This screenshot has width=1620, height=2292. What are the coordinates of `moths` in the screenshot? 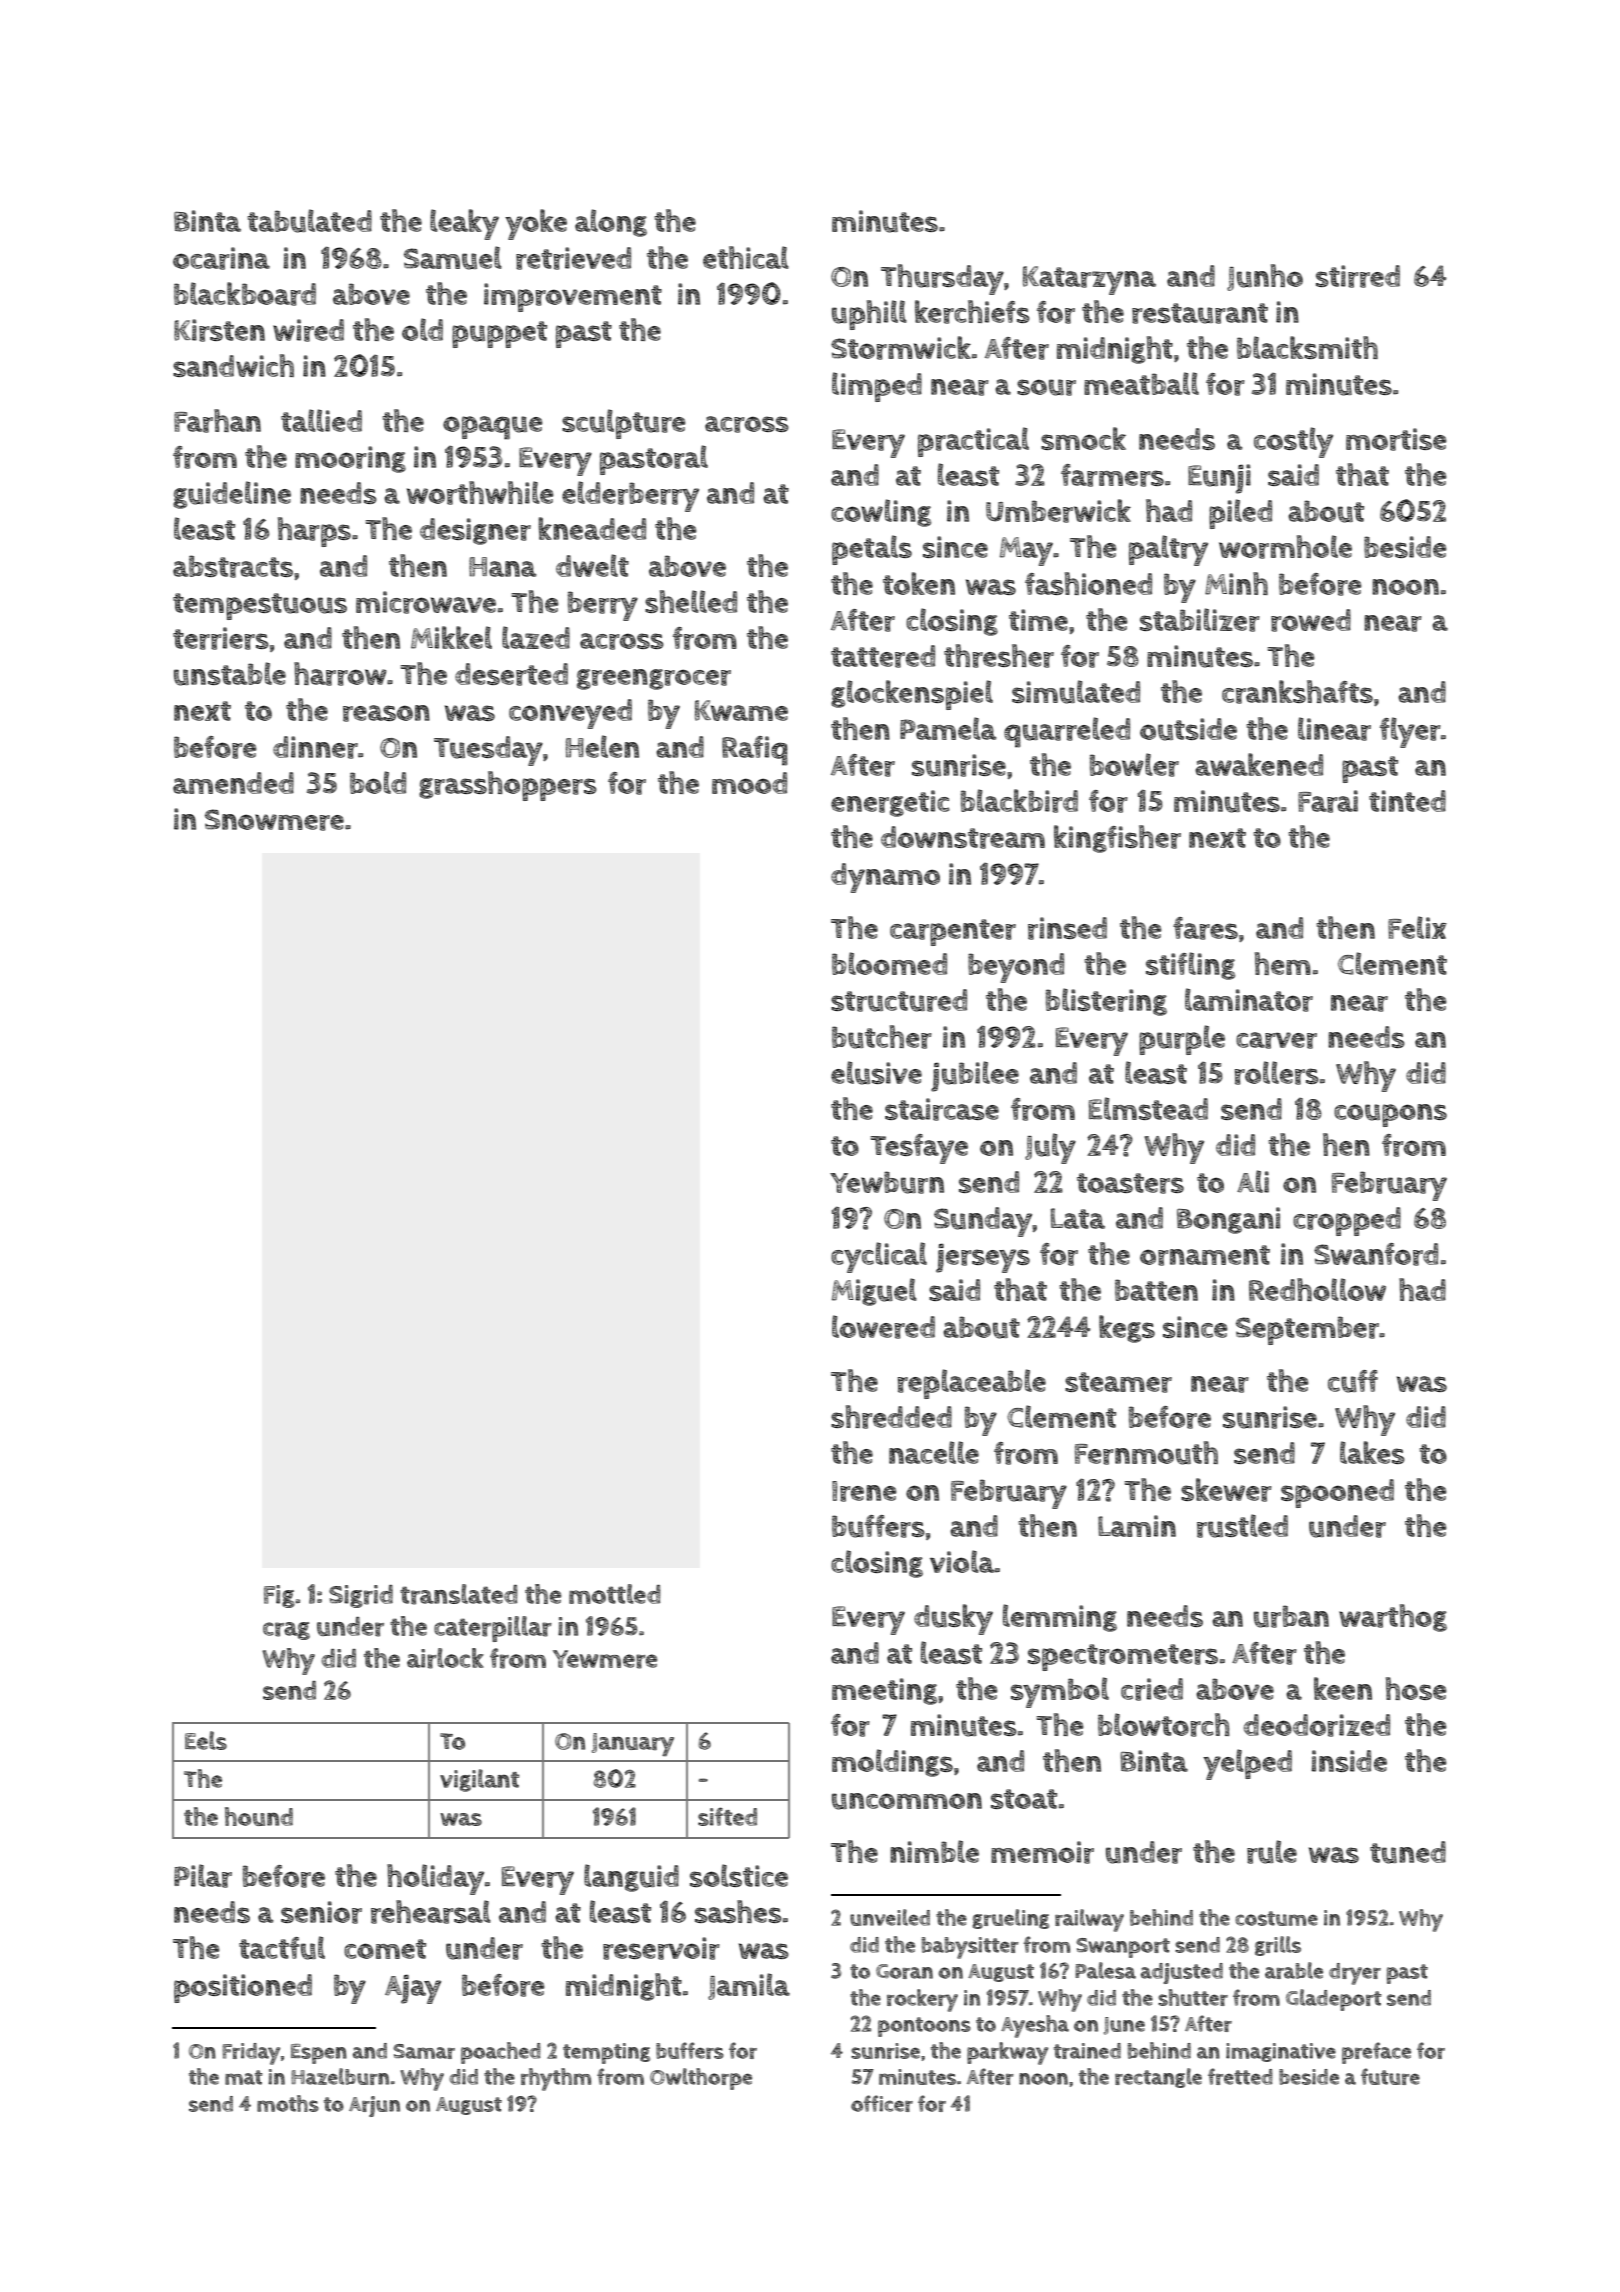 It's located at (288, 2103).
